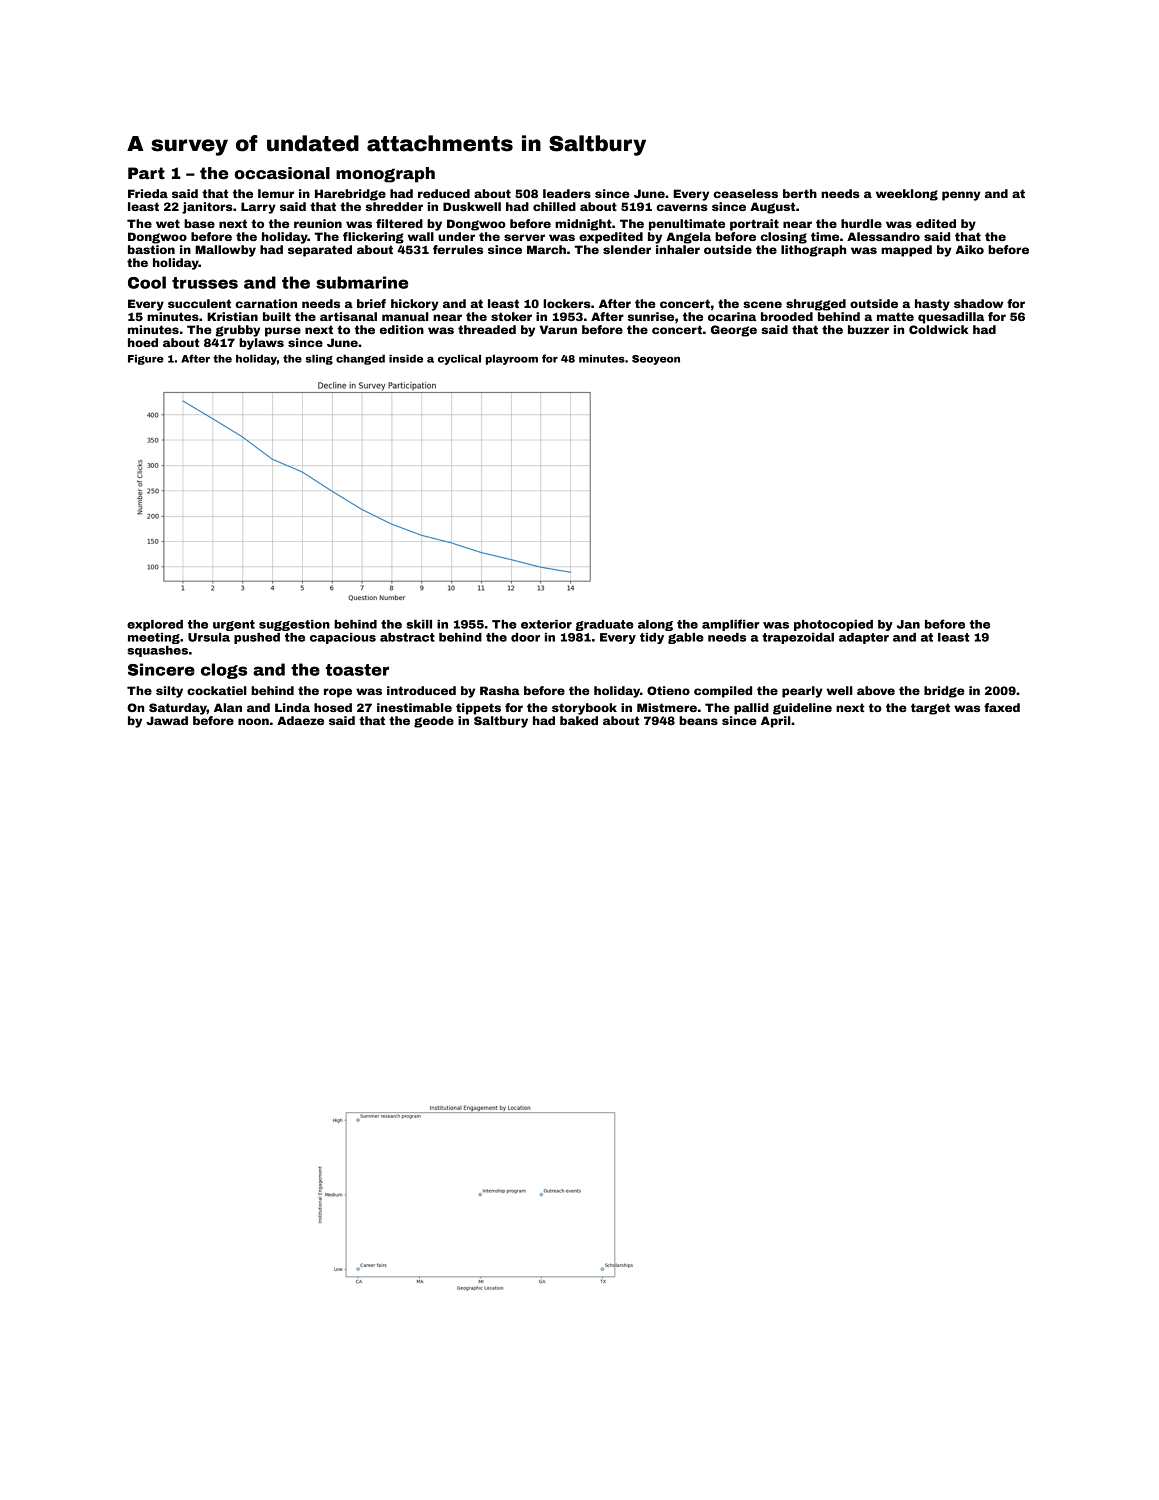 The image size is (1159, 1500). What do you see at coordinates (876, 690) in the page?
I see `above` at bounding box center [876, 690].
